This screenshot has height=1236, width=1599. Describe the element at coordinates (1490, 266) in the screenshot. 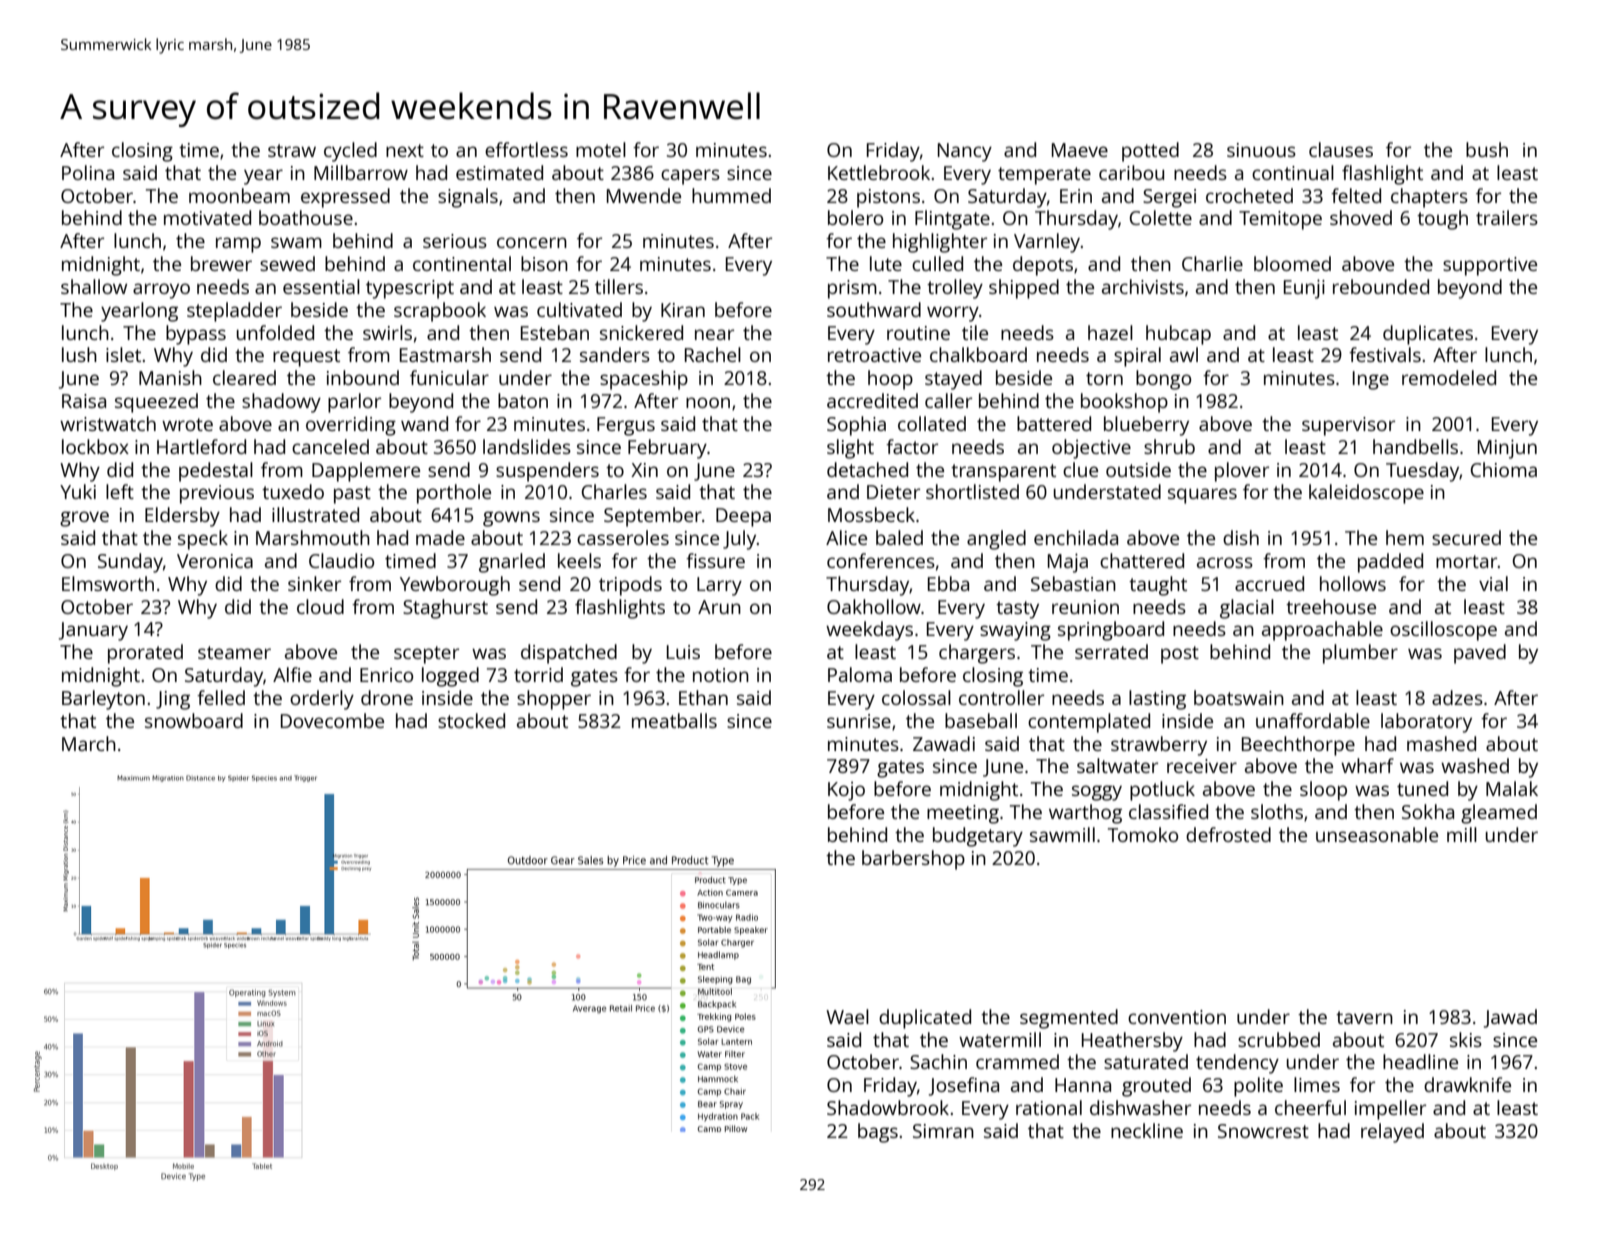

I see `supportive` at that location.
